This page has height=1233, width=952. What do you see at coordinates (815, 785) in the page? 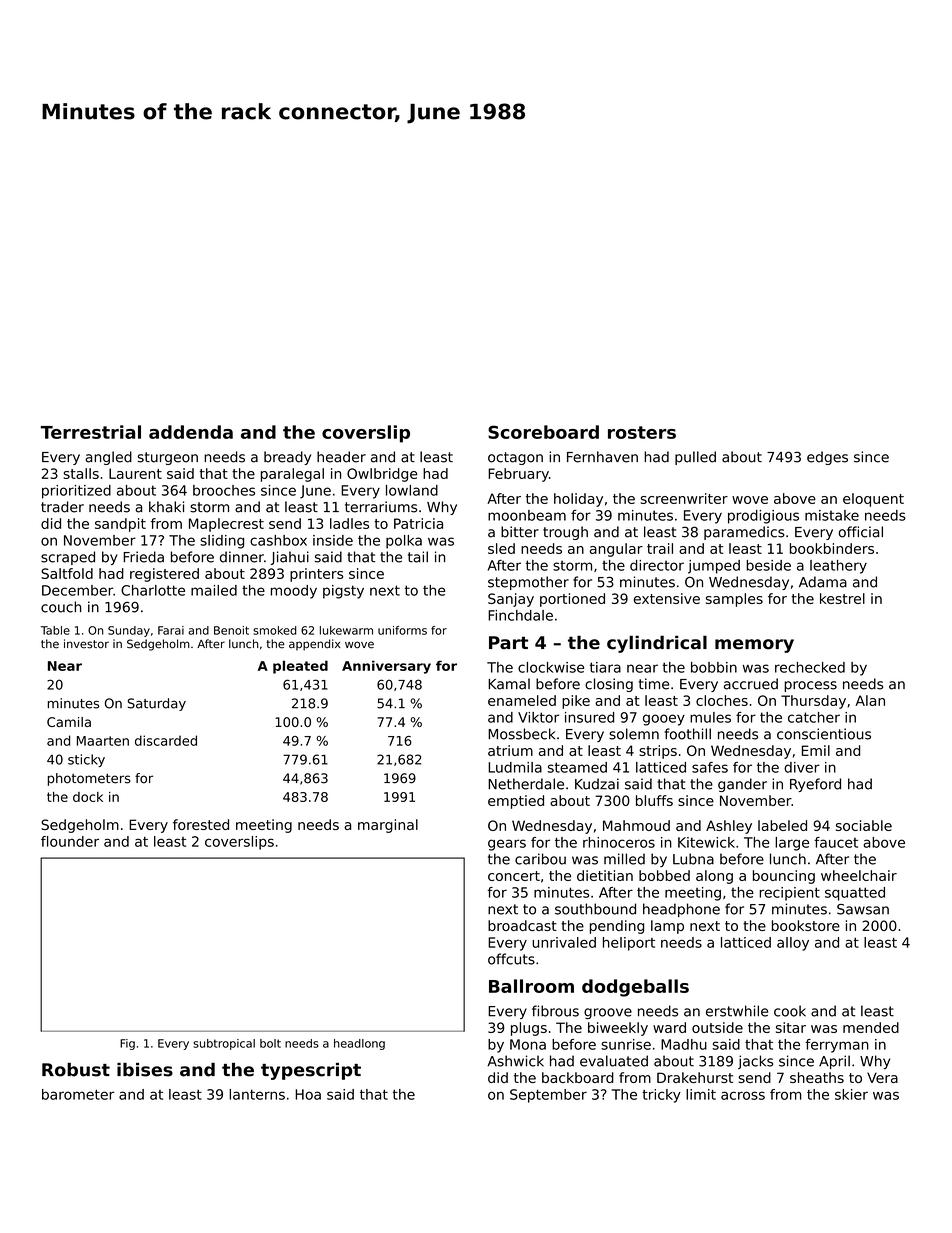
I see `Ryeford` at bounding box center [815, 785].
